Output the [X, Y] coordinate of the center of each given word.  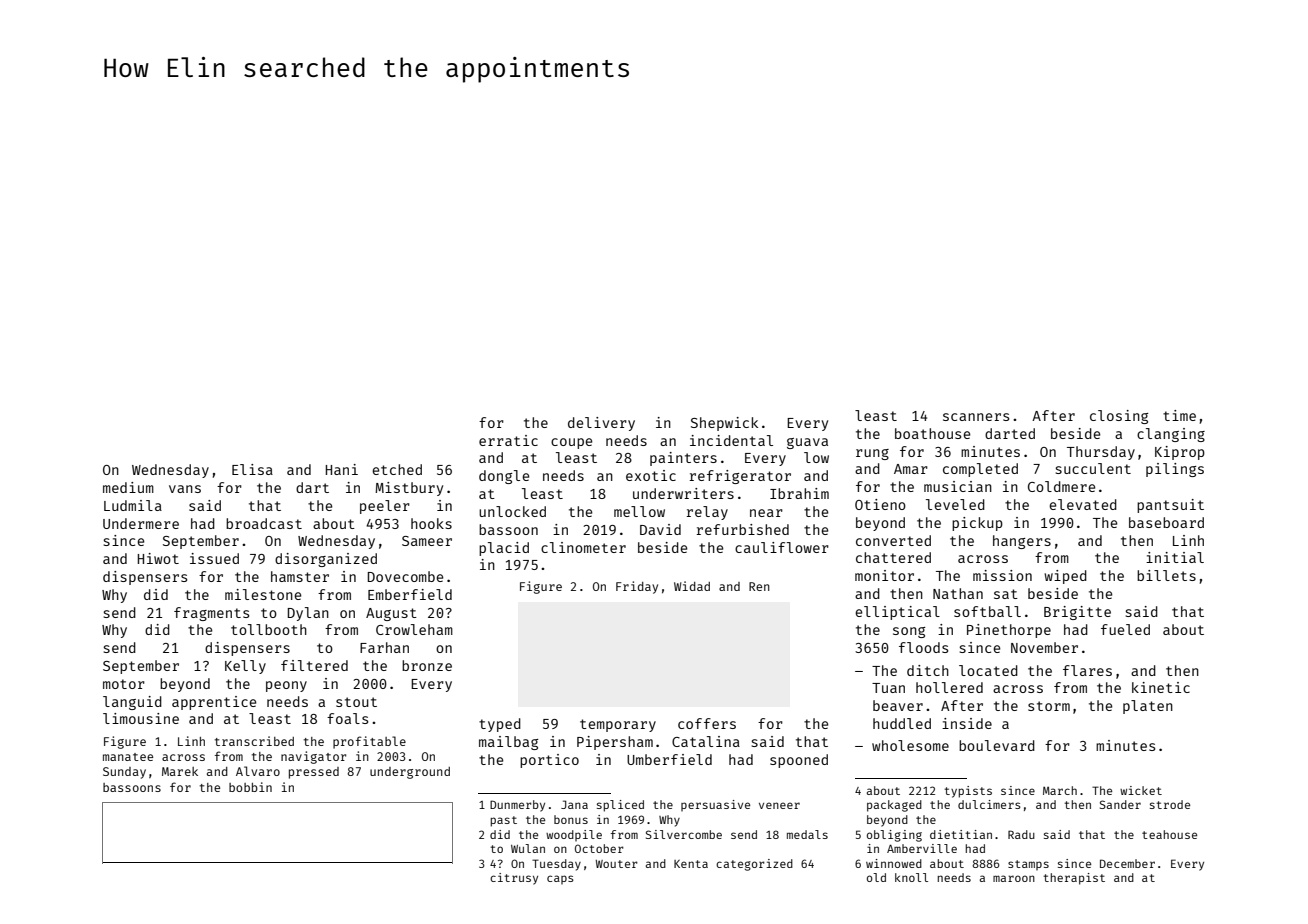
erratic [508, 440]
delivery [601, 424]
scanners [976, 417]
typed [500, 725]
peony [286, 686]
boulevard [997, 745]
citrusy [514, 879]
